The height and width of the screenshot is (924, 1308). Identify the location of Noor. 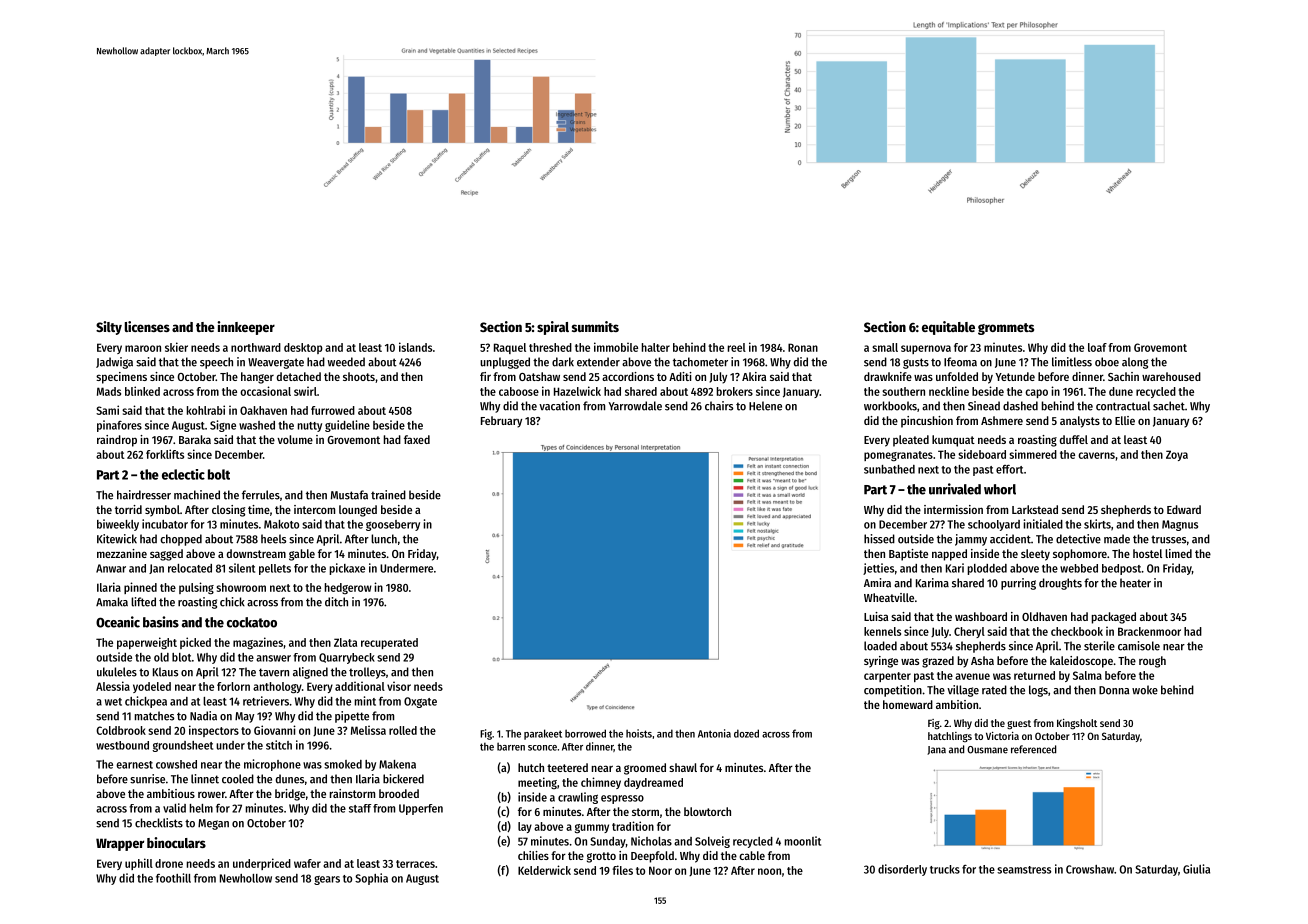
(660, 870).
